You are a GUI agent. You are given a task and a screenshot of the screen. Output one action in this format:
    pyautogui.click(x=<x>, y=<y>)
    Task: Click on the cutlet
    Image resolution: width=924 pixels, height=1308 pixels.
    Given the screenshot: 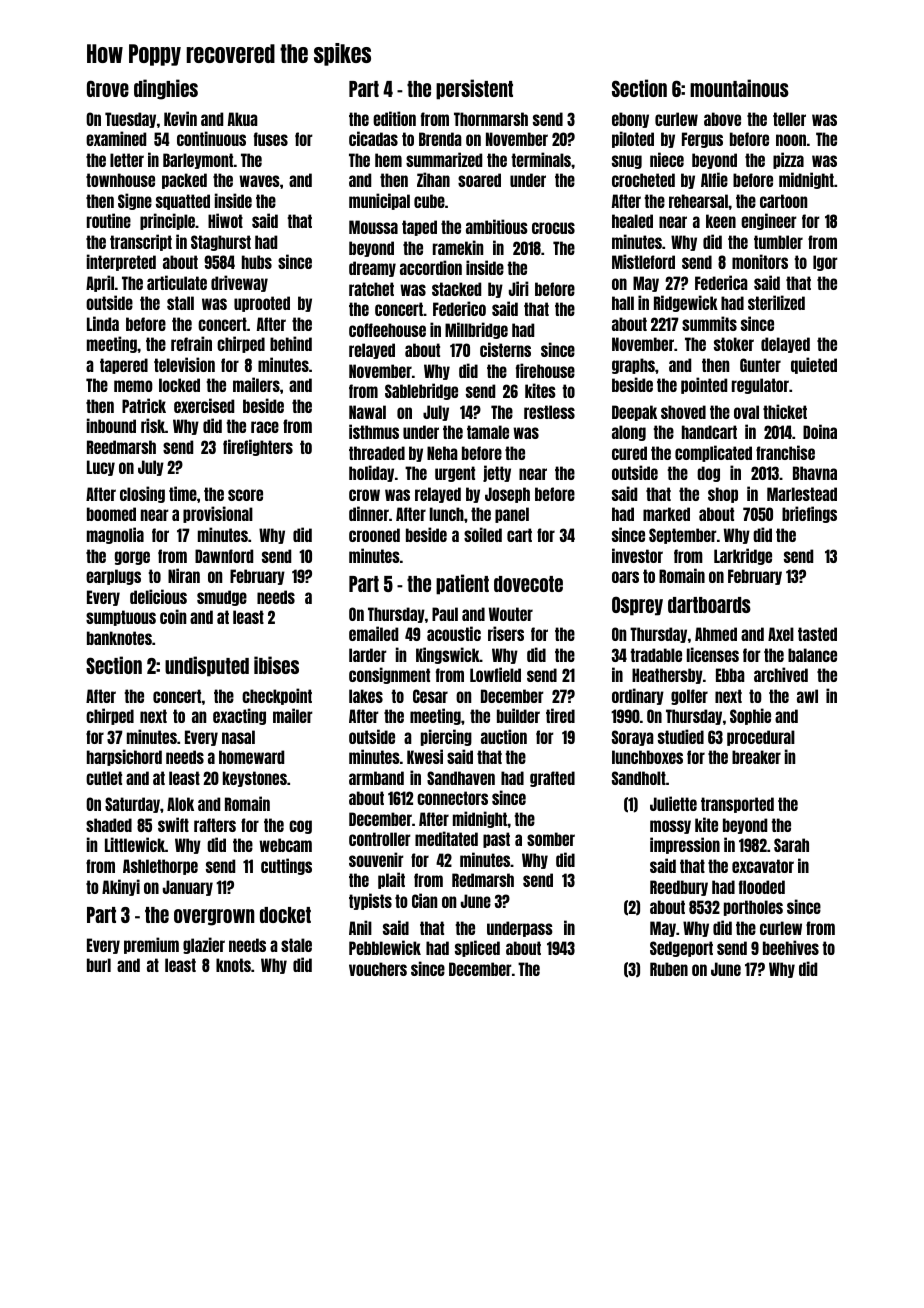 What is the action you would take?
    pyautogui.click(x=104, y=778)
